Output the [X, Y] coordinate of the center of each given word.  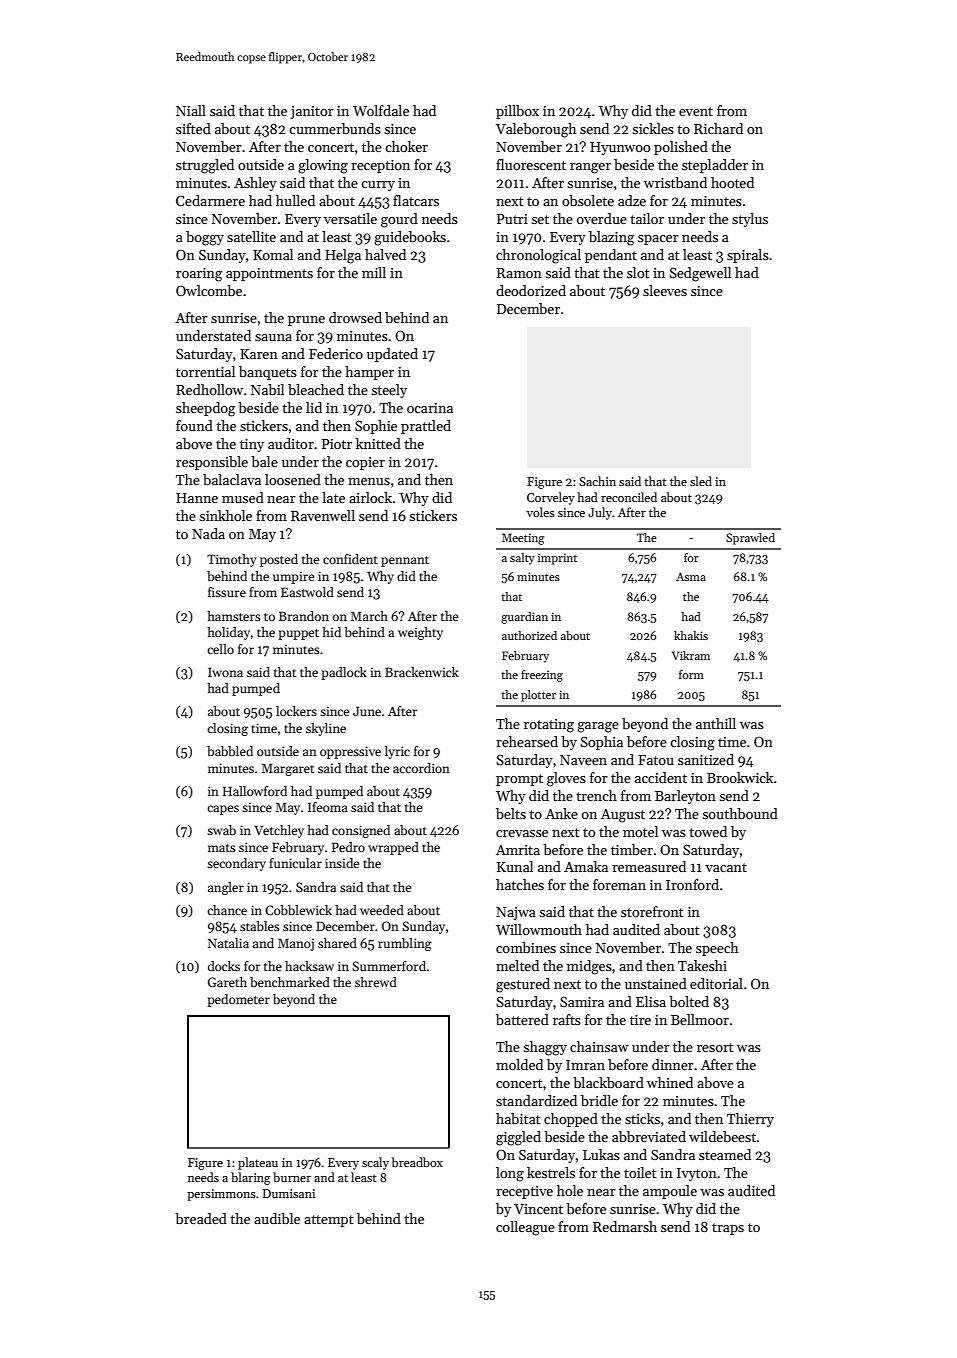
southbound [740, 813]
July [600, 513]
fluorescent [531, 164]
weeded [382, 910]
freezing [542, 676]
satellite [251, 236]
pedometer [238, 1000]
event [696, 111]
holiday [228, 633]
